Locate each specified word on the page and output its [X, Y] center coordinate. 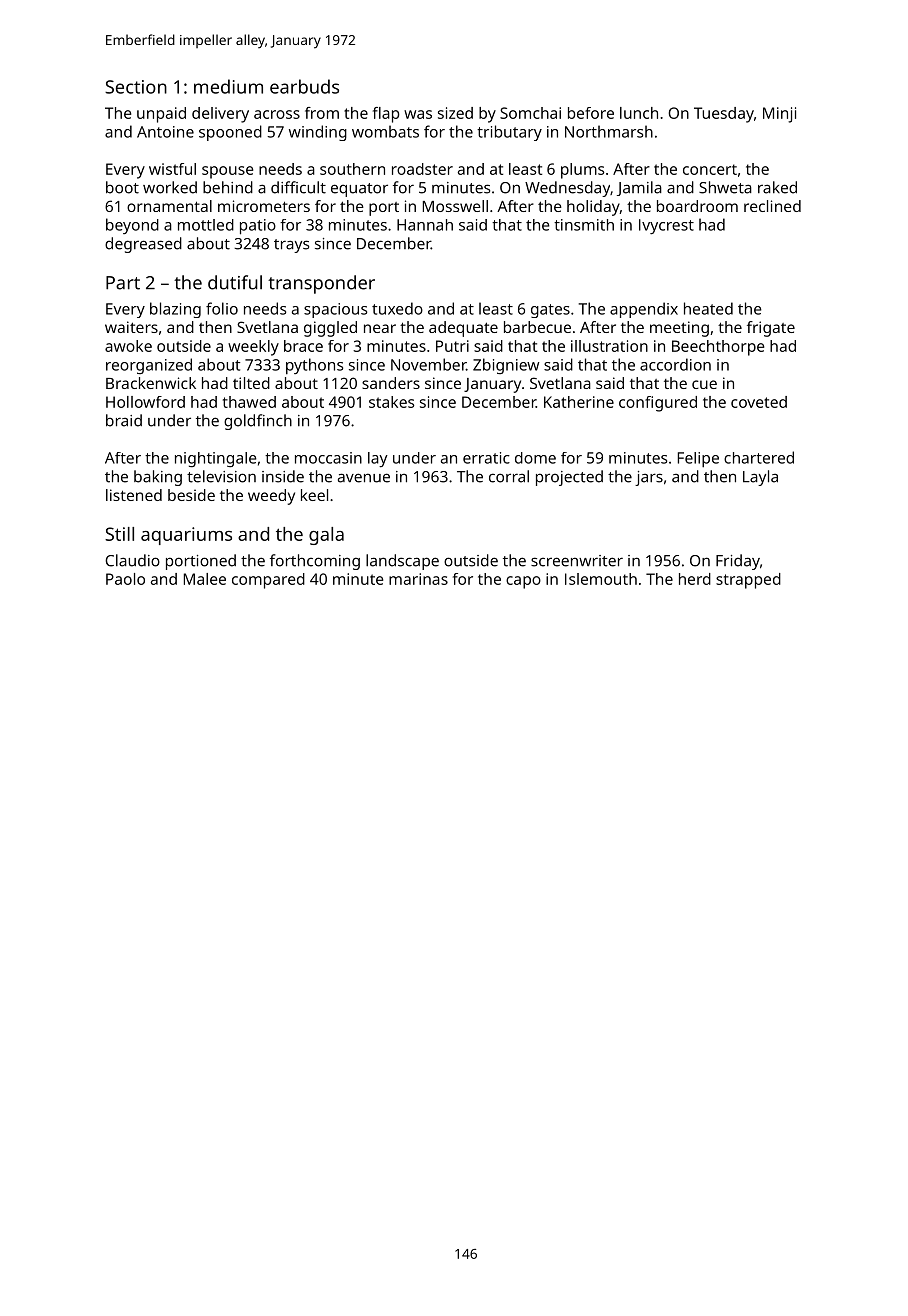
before [591, 113]
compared [268, 581]
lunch [639, 113]
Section [136, 87]
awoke [128, 346]
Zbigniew [506, 366]
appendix [644, 310]
